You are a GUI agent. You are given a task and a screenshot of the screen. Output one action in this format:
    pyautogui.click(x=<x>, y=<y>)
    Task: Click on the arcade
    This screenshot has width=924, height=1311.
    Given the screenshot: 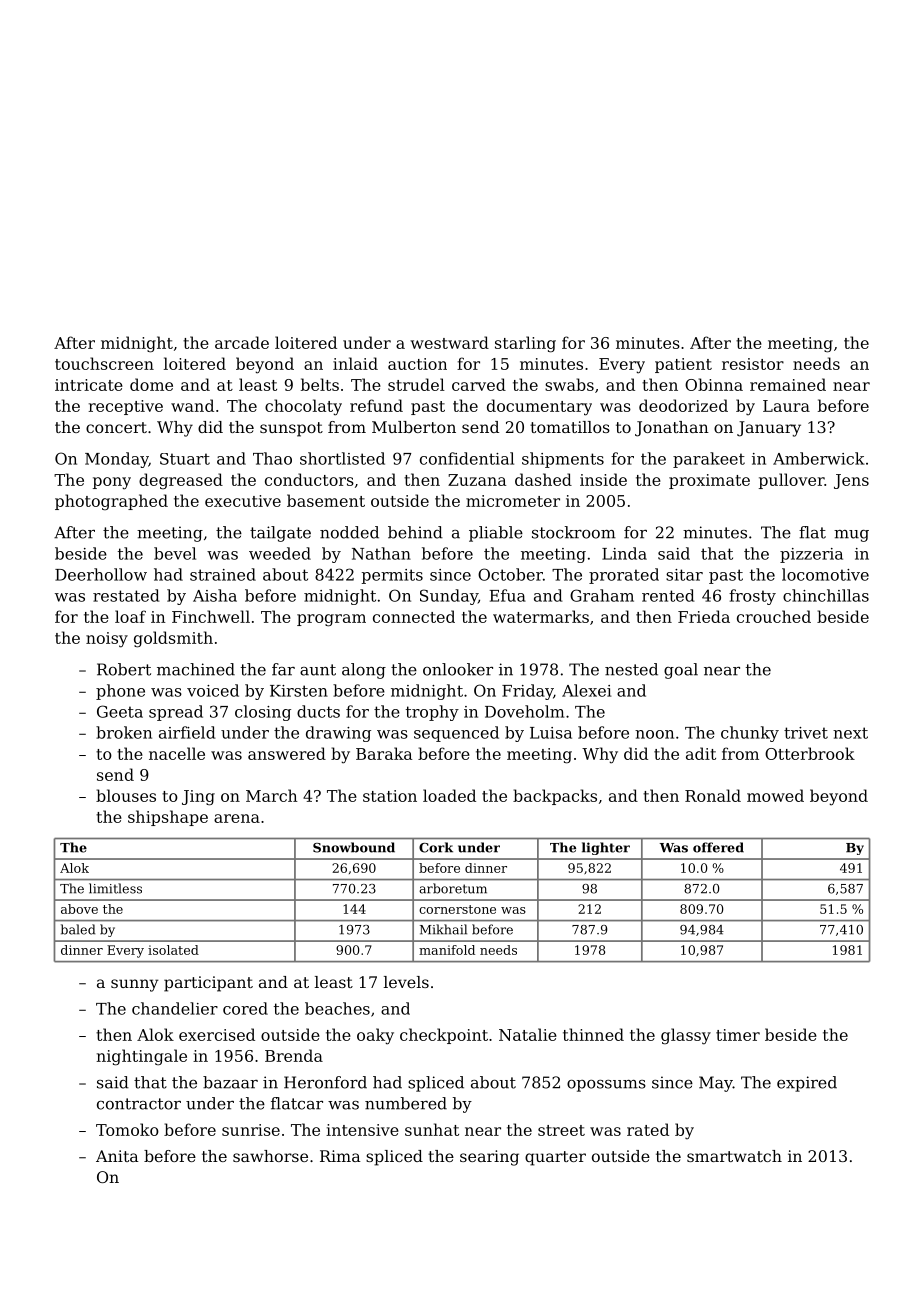 What is the action you would take?
    pyautogui.click(x=242, y=342)
